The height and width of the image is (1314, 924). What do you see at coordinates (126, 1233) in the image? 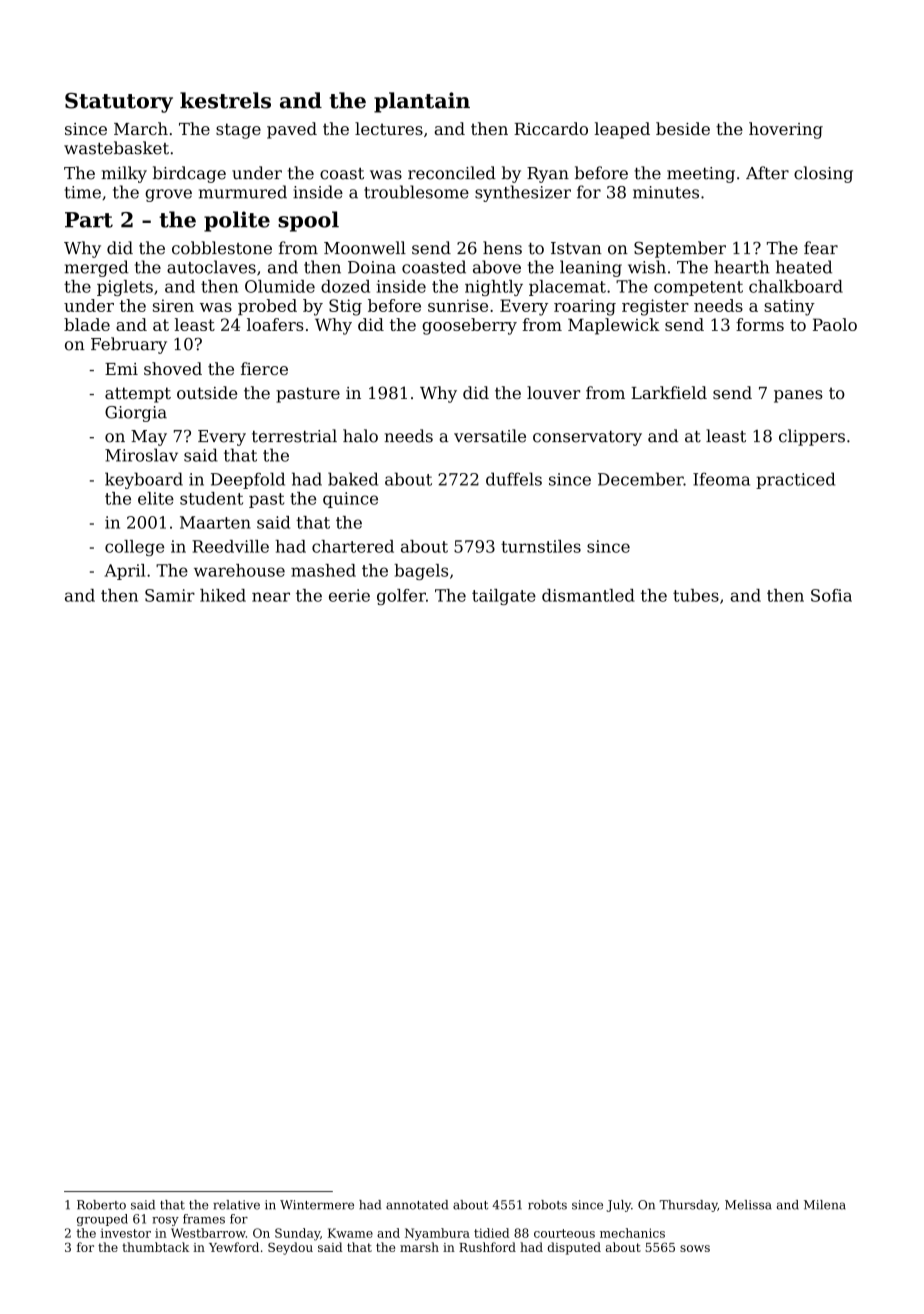
I see `investor` at bounding box center [126, 1233].
